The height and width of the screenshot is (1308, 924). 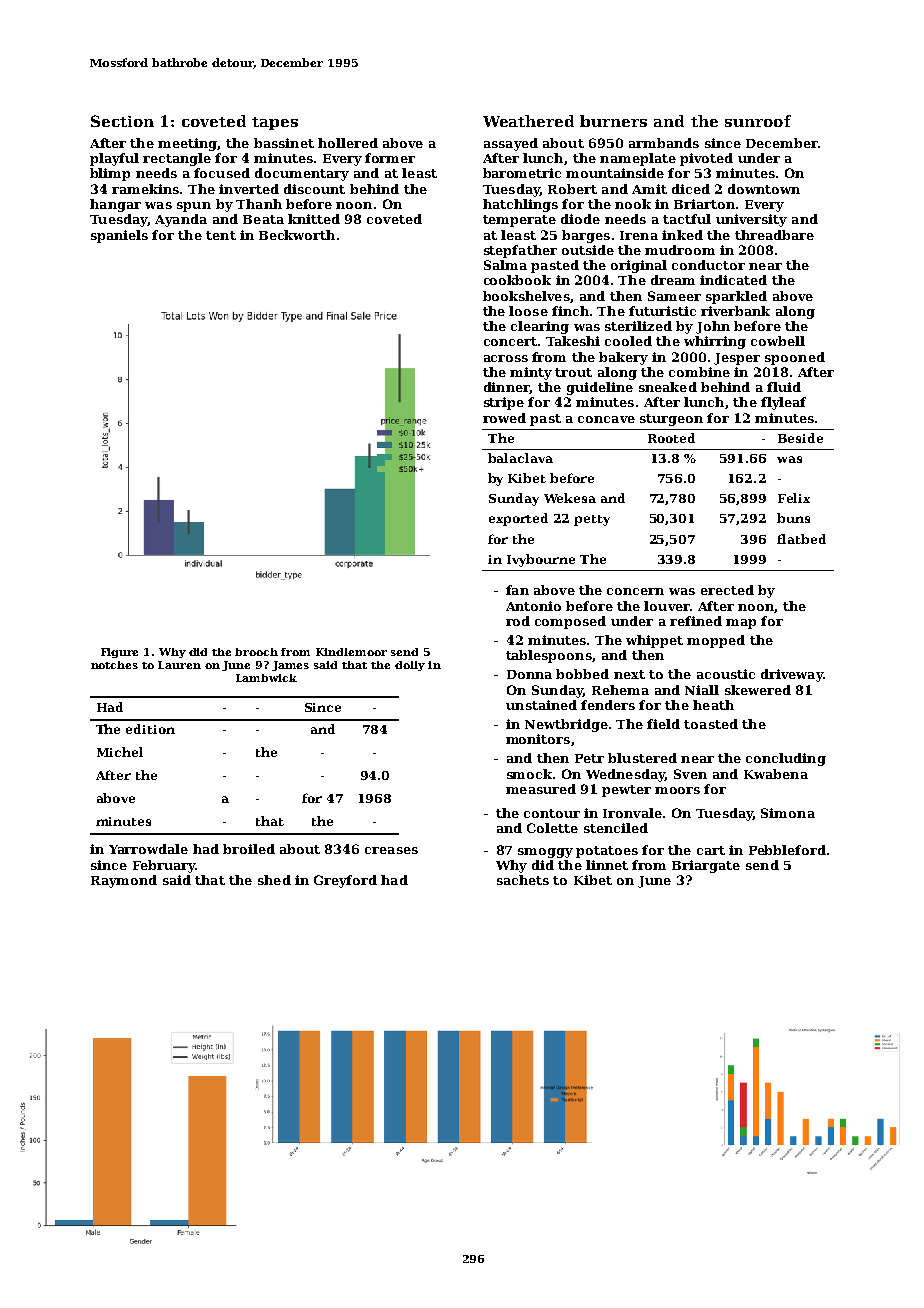 I want to click on knitted, so click(x=314, y=219).
